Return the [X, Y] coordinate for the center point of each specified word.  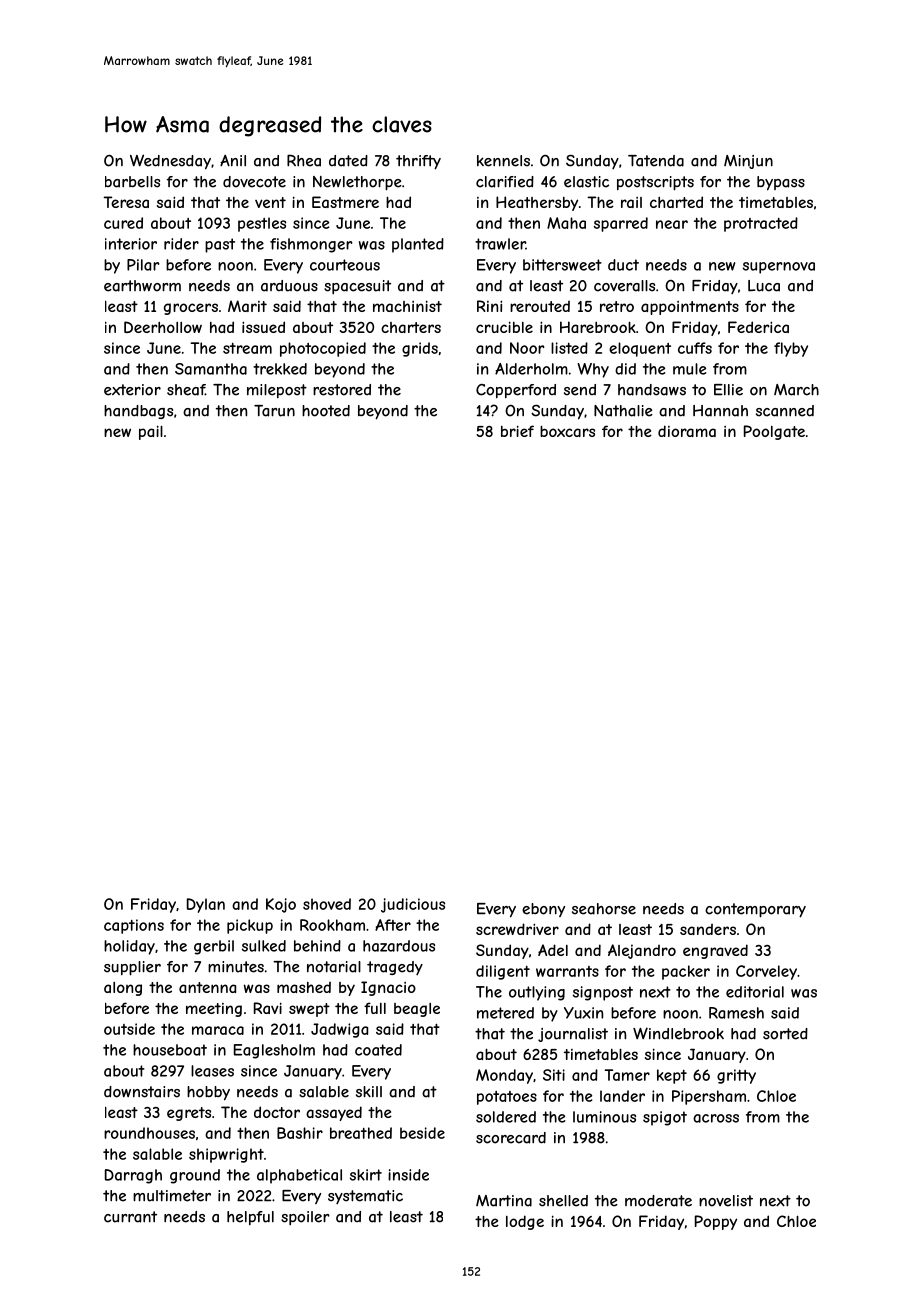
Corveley [766, 972]
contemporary [755, 910]
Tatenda [656, 161]
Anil [233, 160]
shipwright [226, 1155]
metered [505, 1013]
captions [134, 926]
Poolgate [774, 432]
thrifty [418, 162]
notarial [334, 967]
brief [517, 431]
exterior [132, 390]
